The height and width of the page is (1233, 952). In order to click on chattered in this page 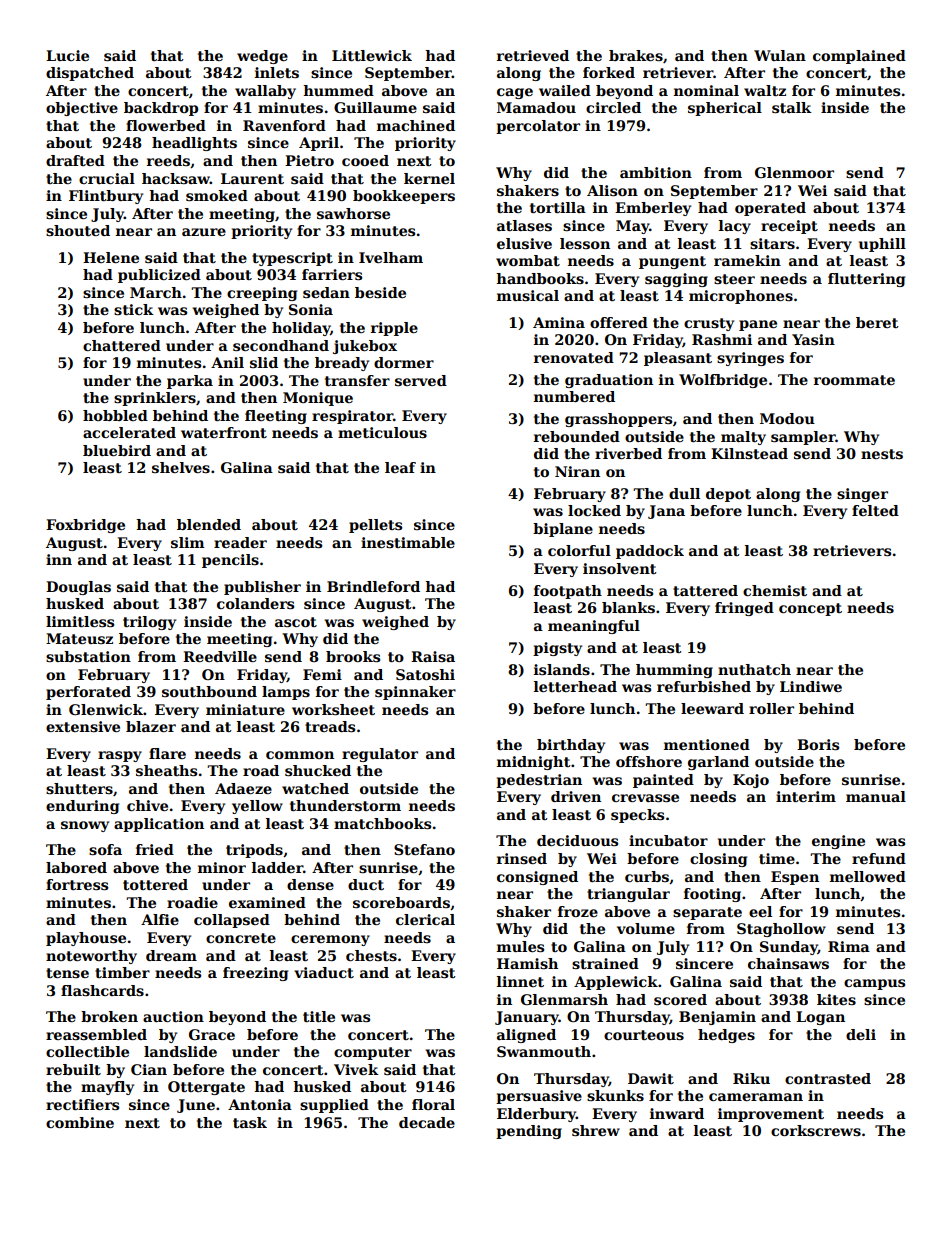, I will do `click(122, 345)`.
